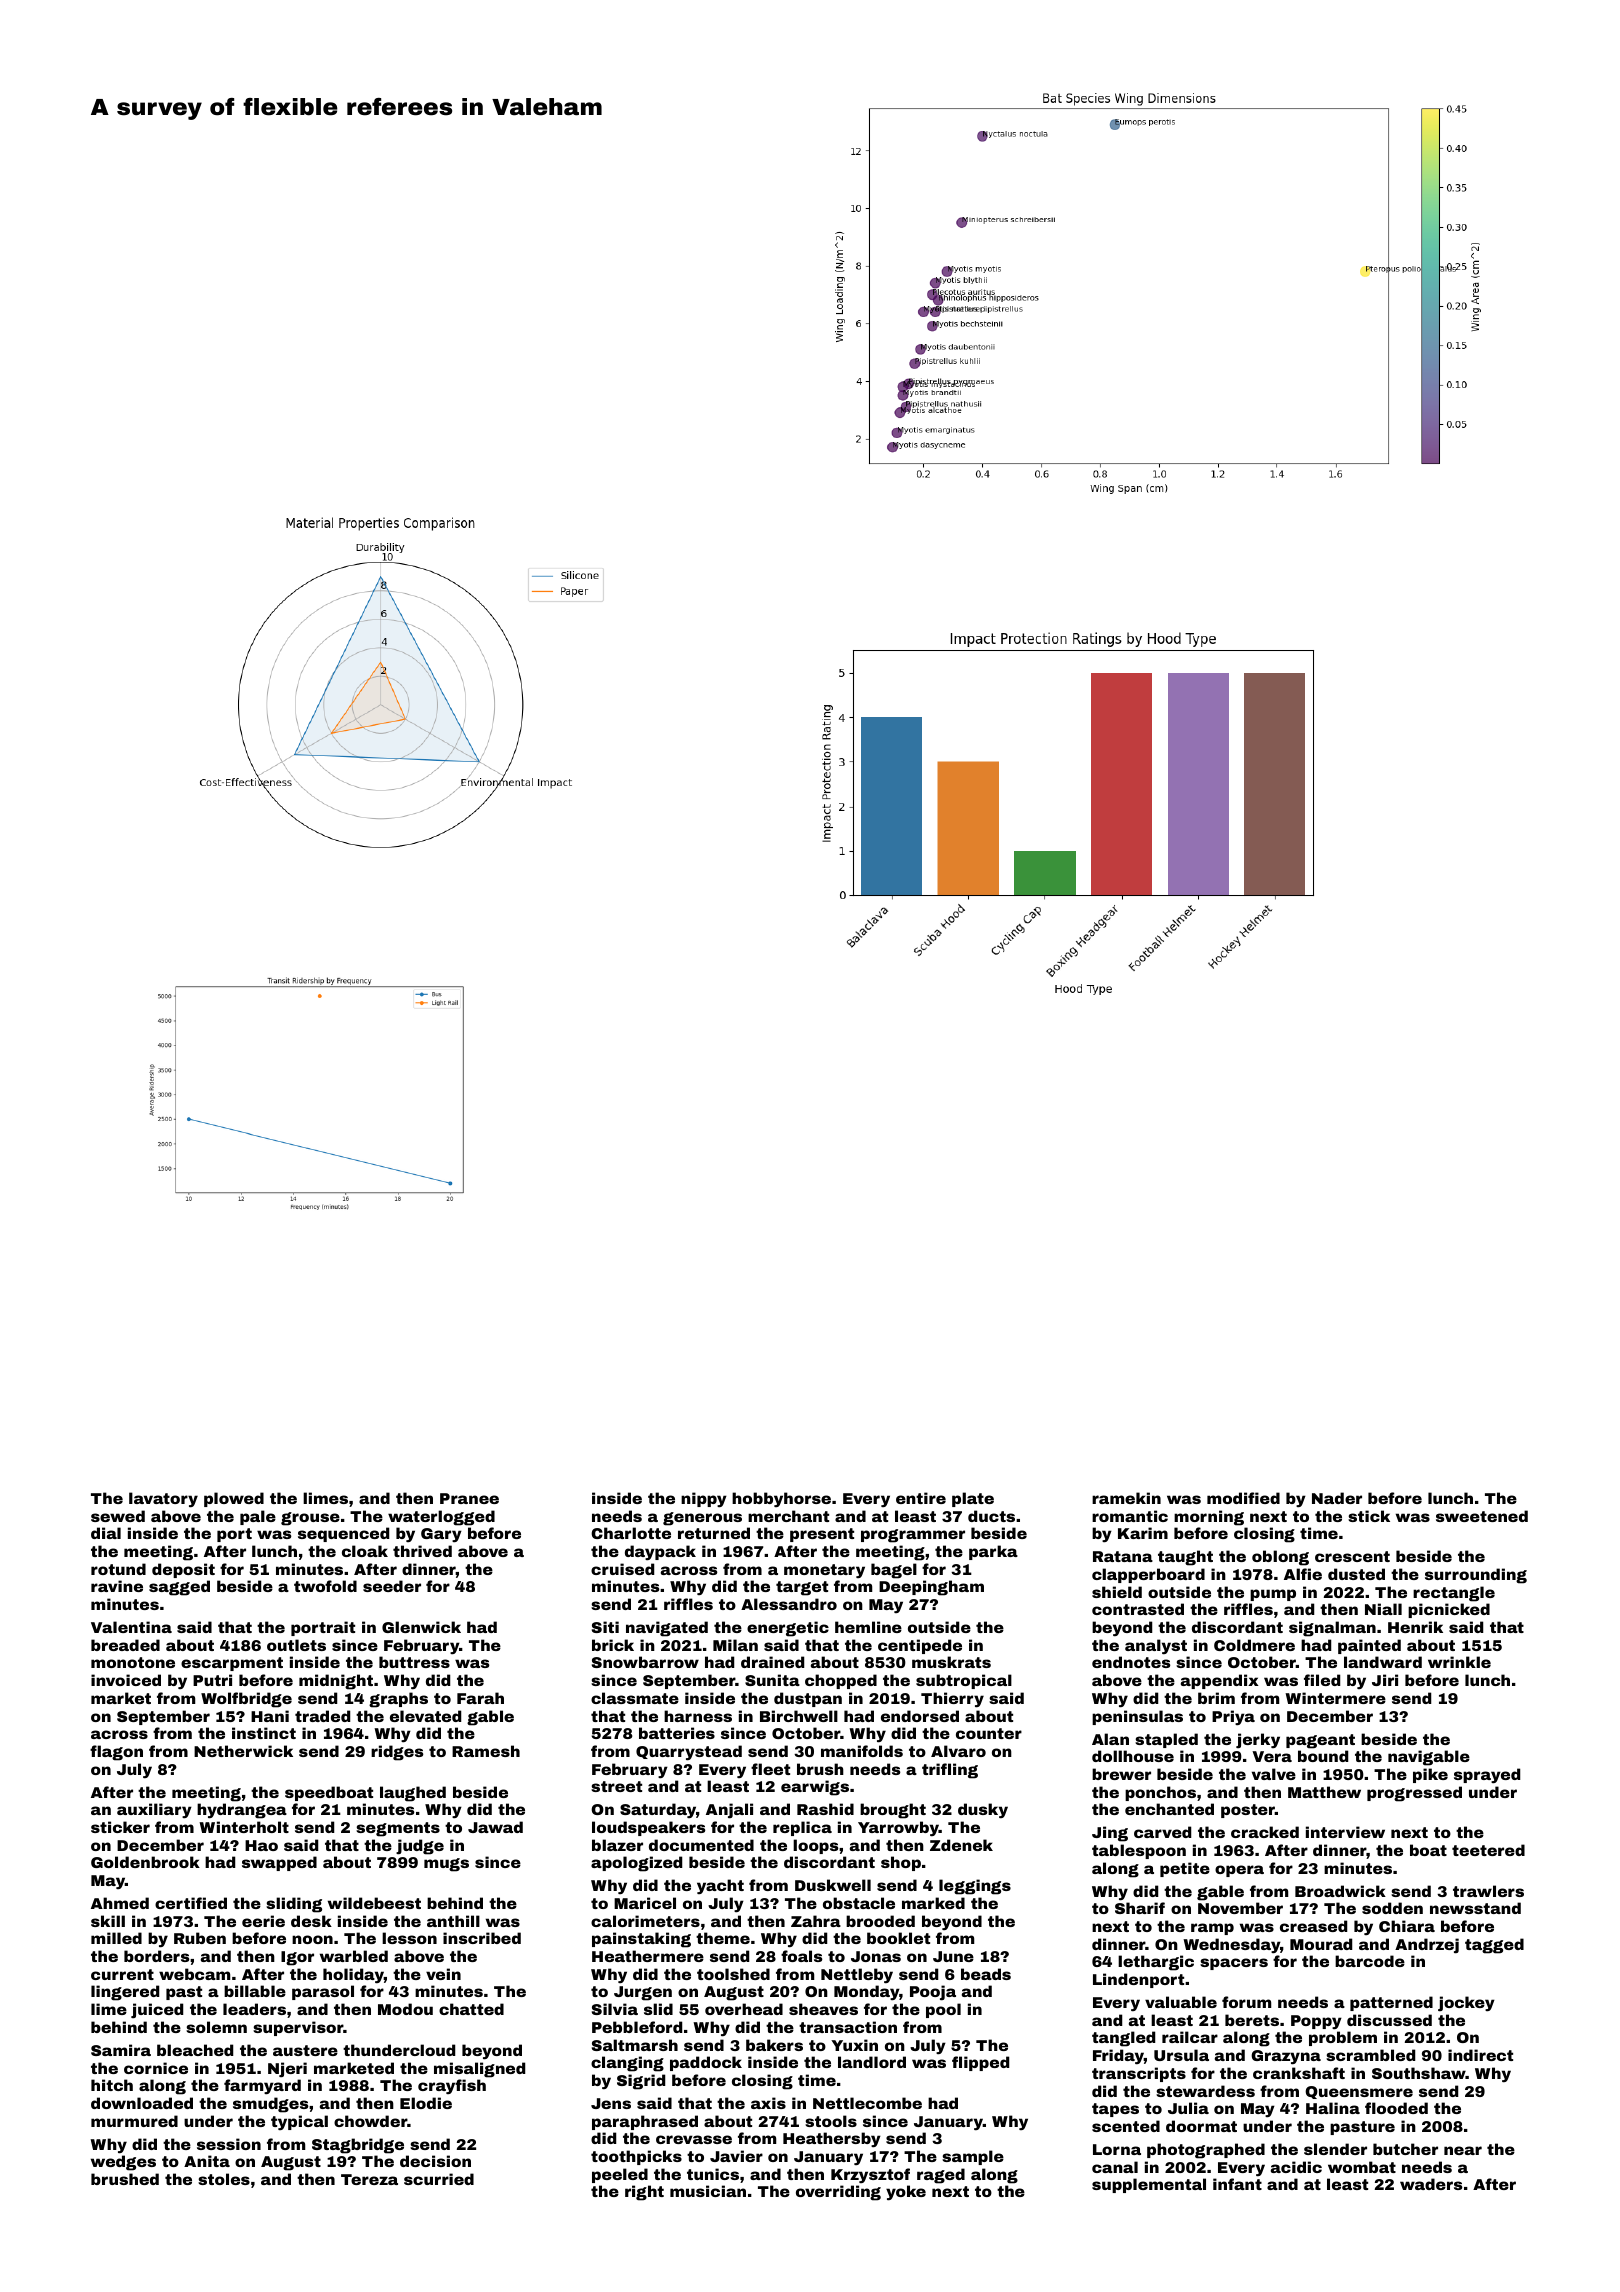  Describe the element at coordinates (1216, 1698) in the image. I see `brim` at that location.
